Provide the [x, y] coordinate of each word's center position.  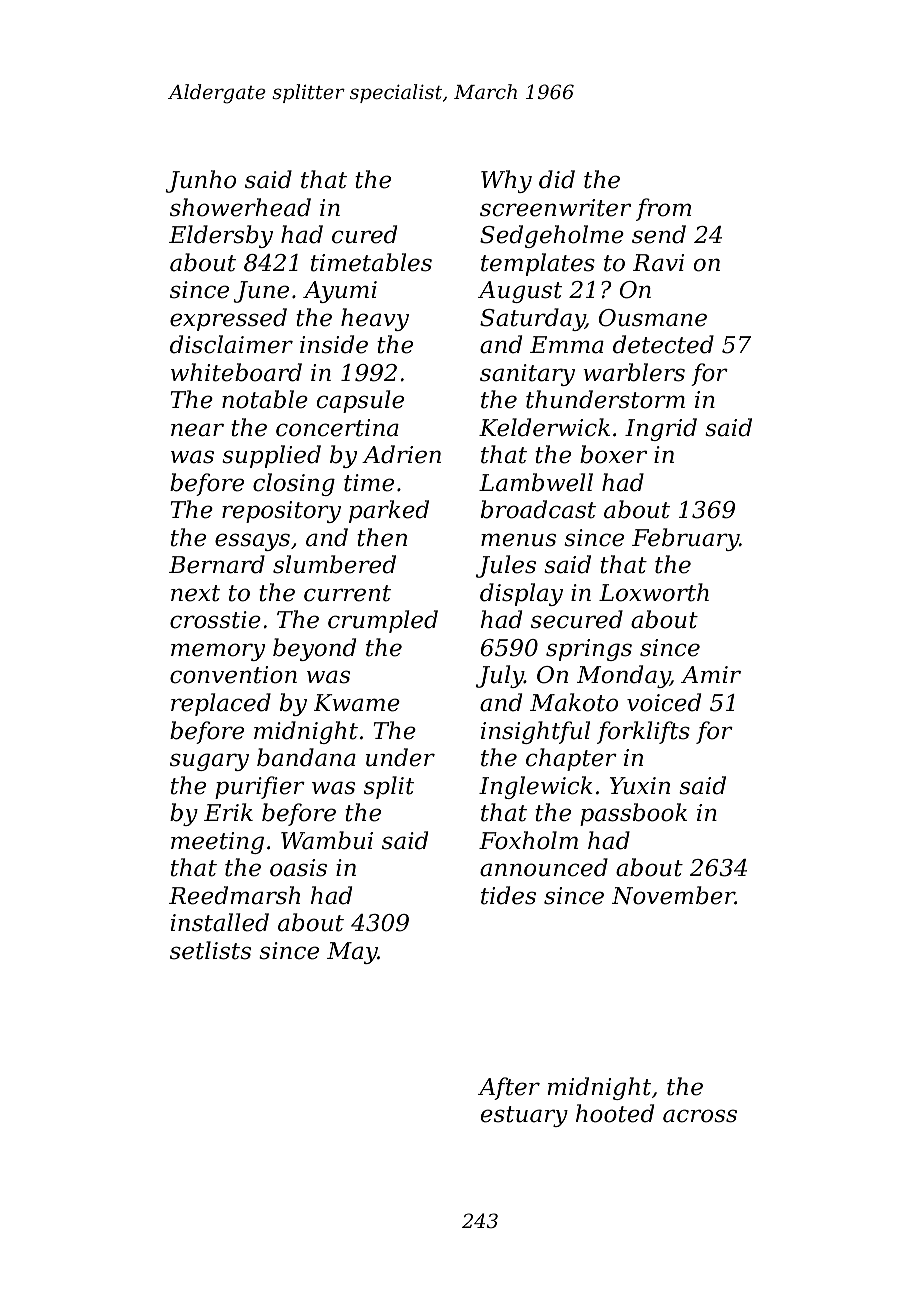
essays [252, 542]
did [557, 179]
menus [518, 540]
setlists [210, 950]
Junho [200, 181]
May [352, 953]
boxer [613, 454]
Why [506, 181]
